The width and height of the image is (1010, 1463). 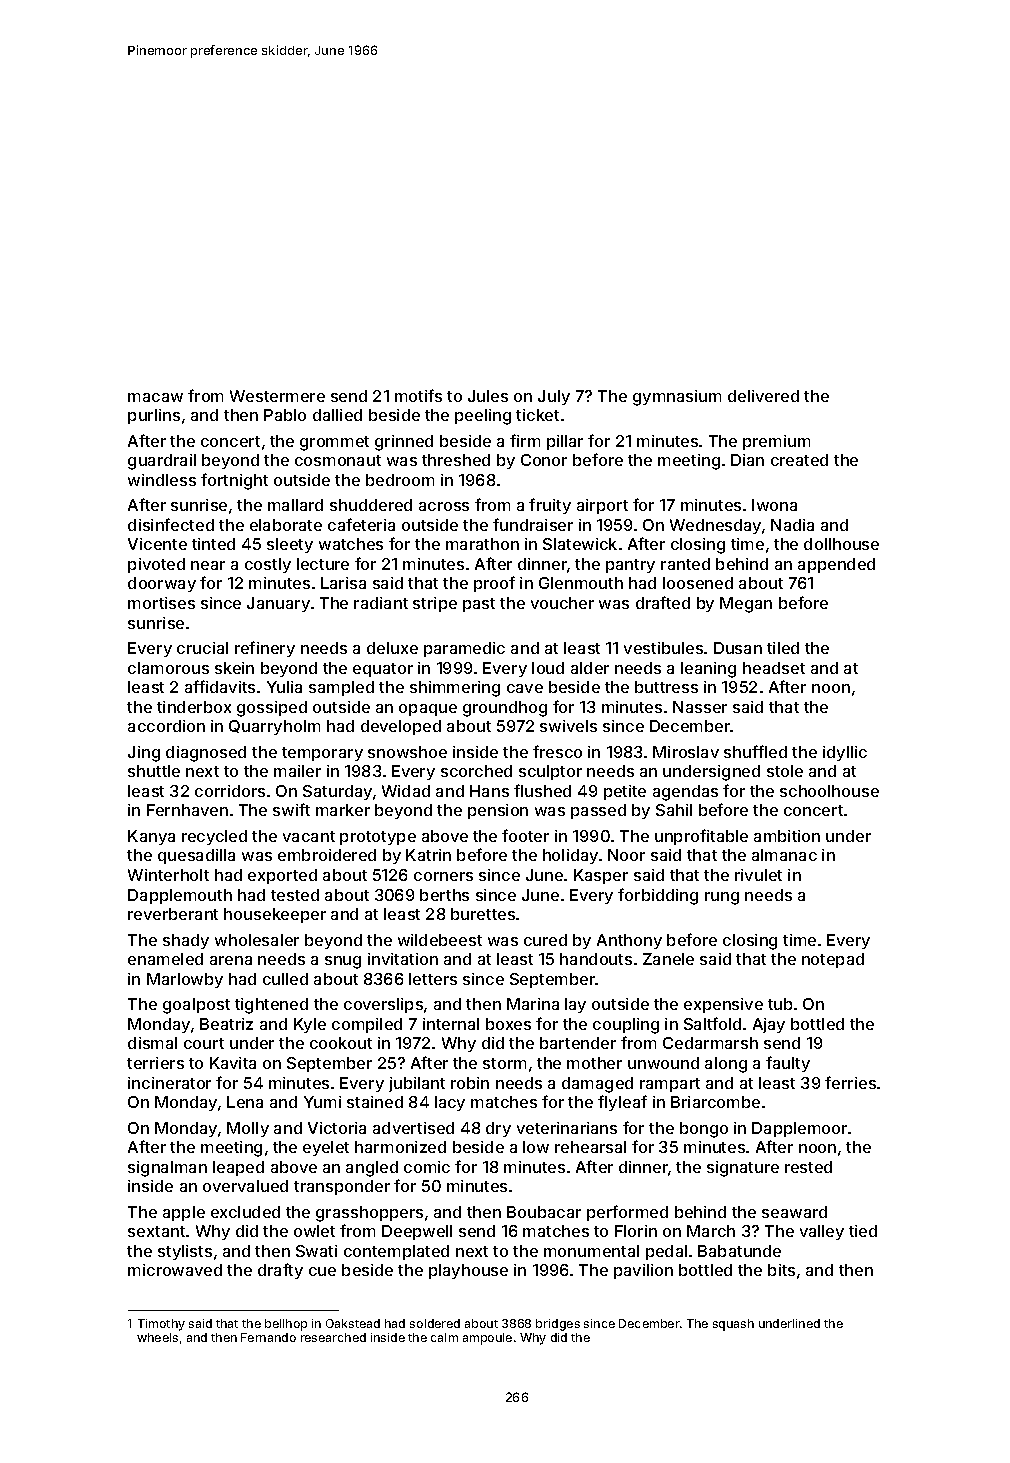 I want to click on transponder, so click(x=342, y=1187).
